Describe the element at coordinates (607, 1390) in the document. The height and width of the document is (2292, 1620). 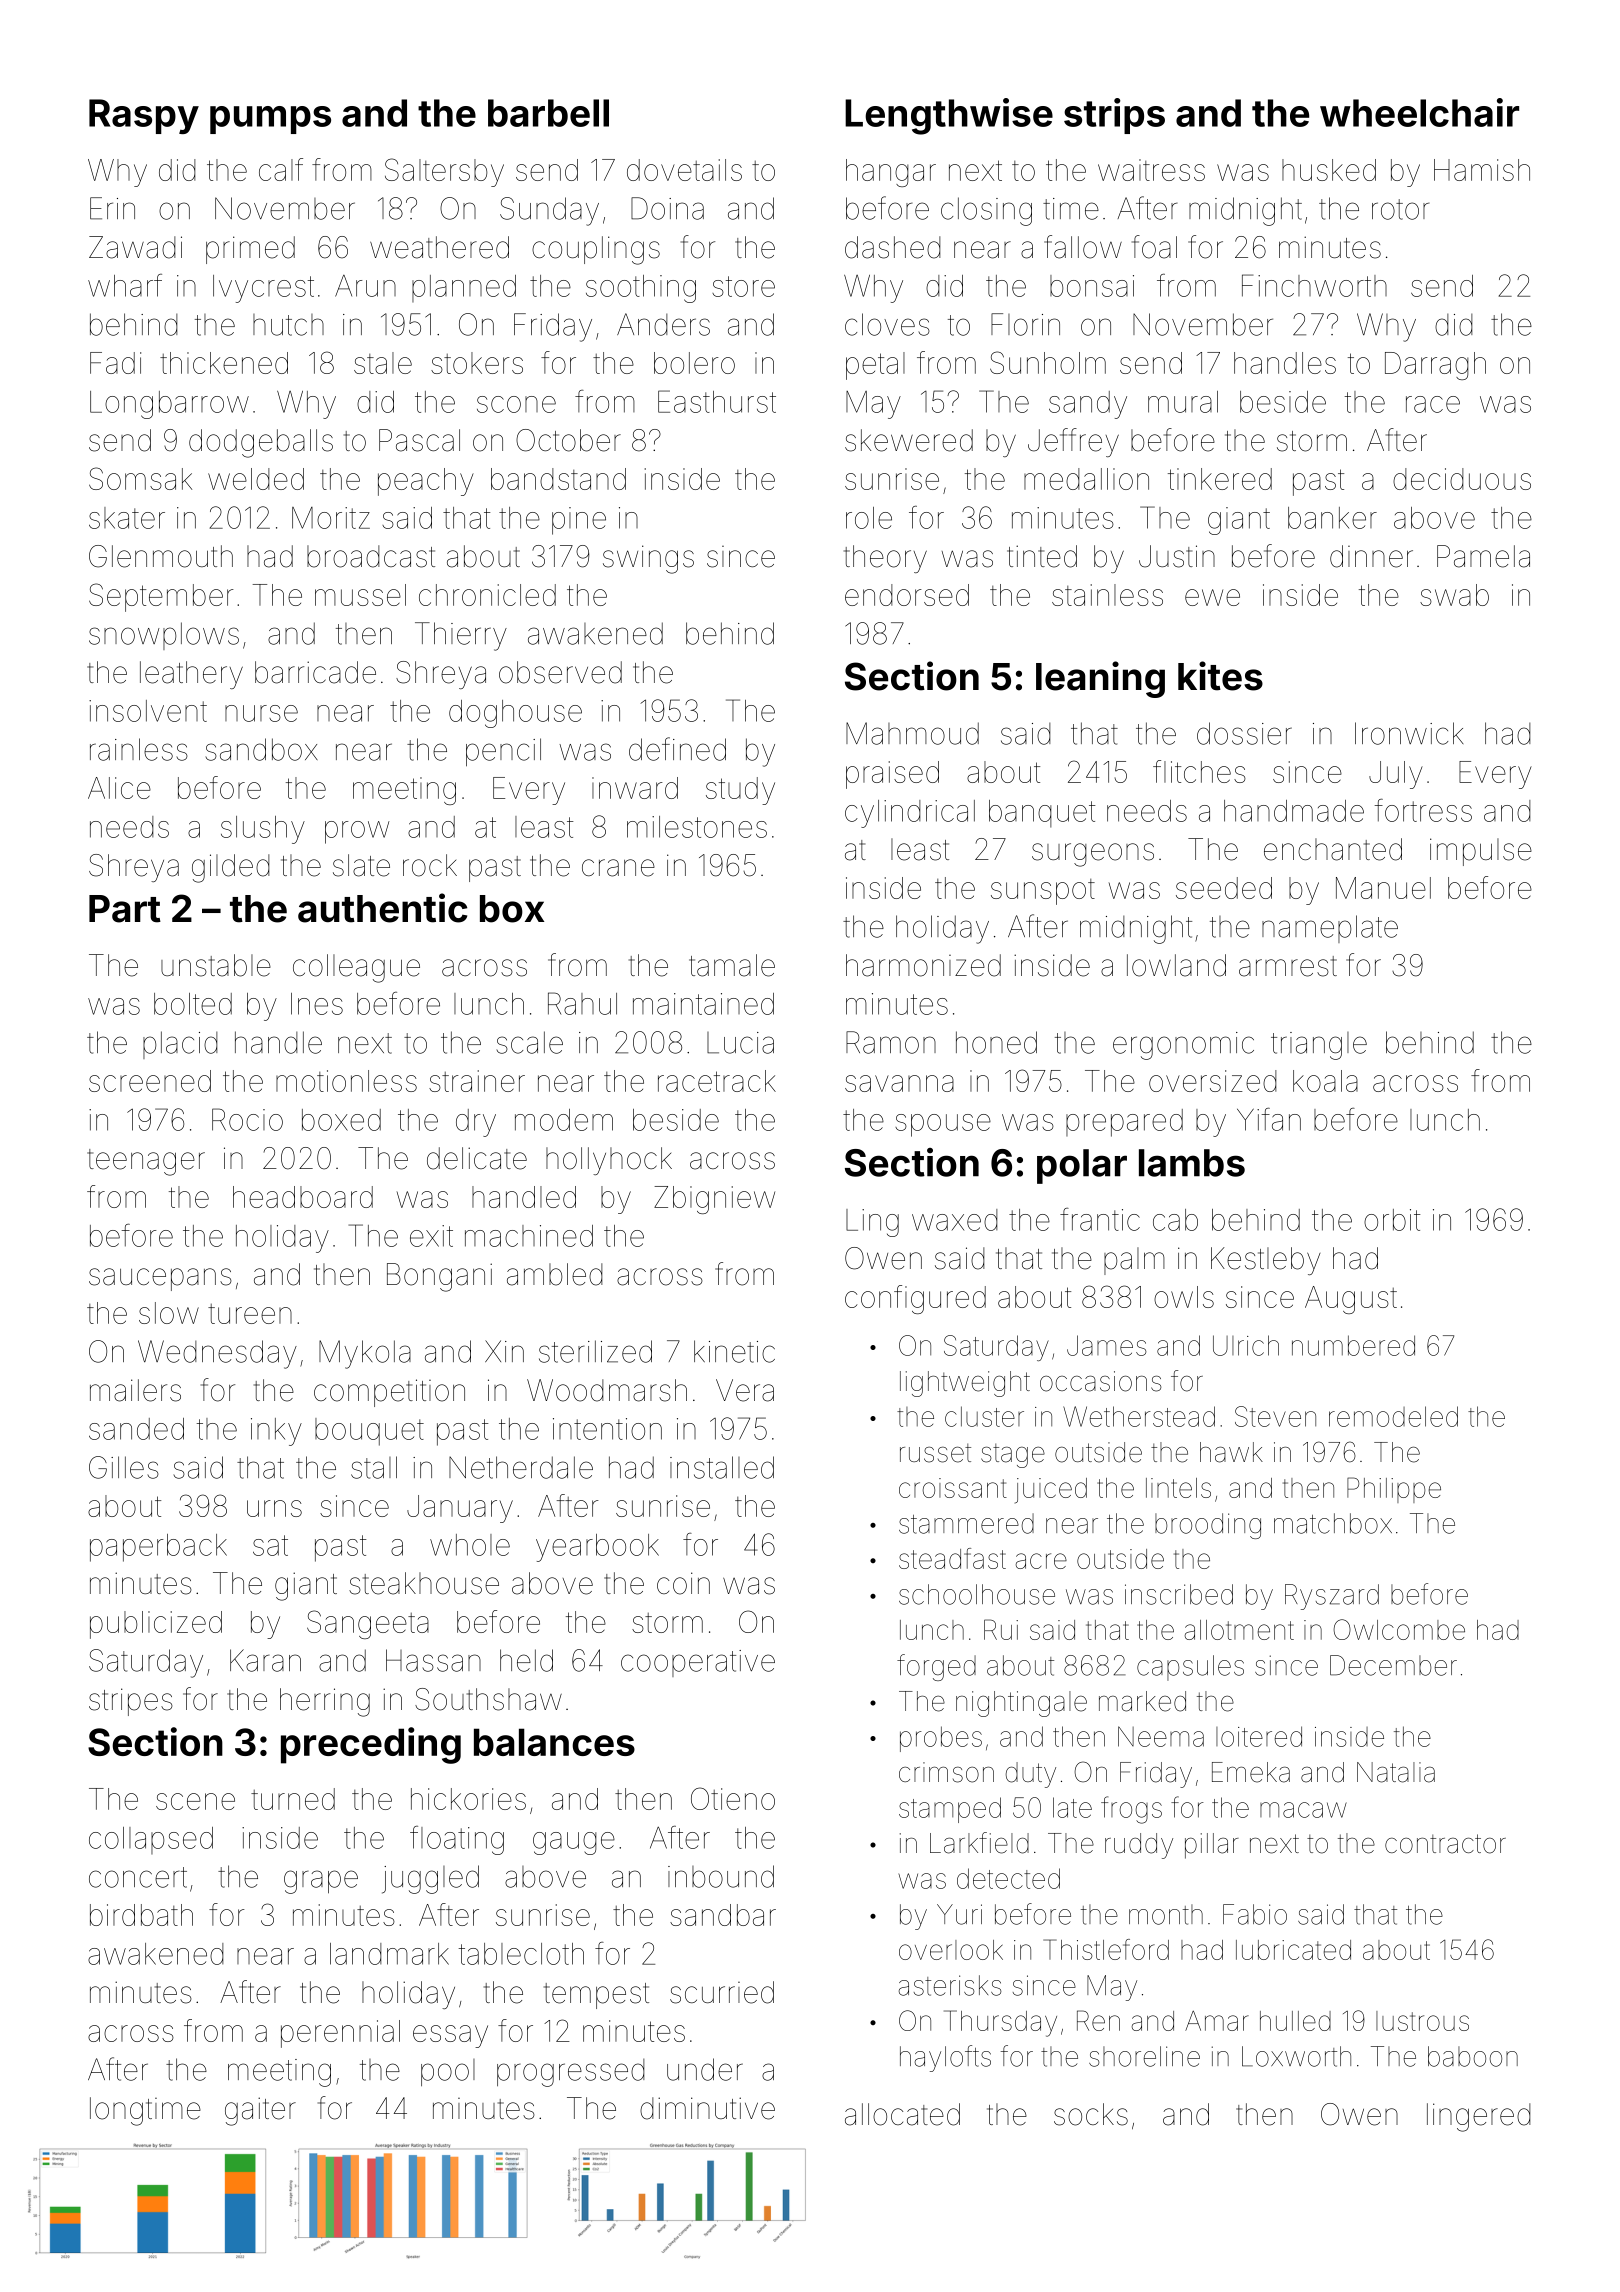
I see `Woodmarsh` at that location.
